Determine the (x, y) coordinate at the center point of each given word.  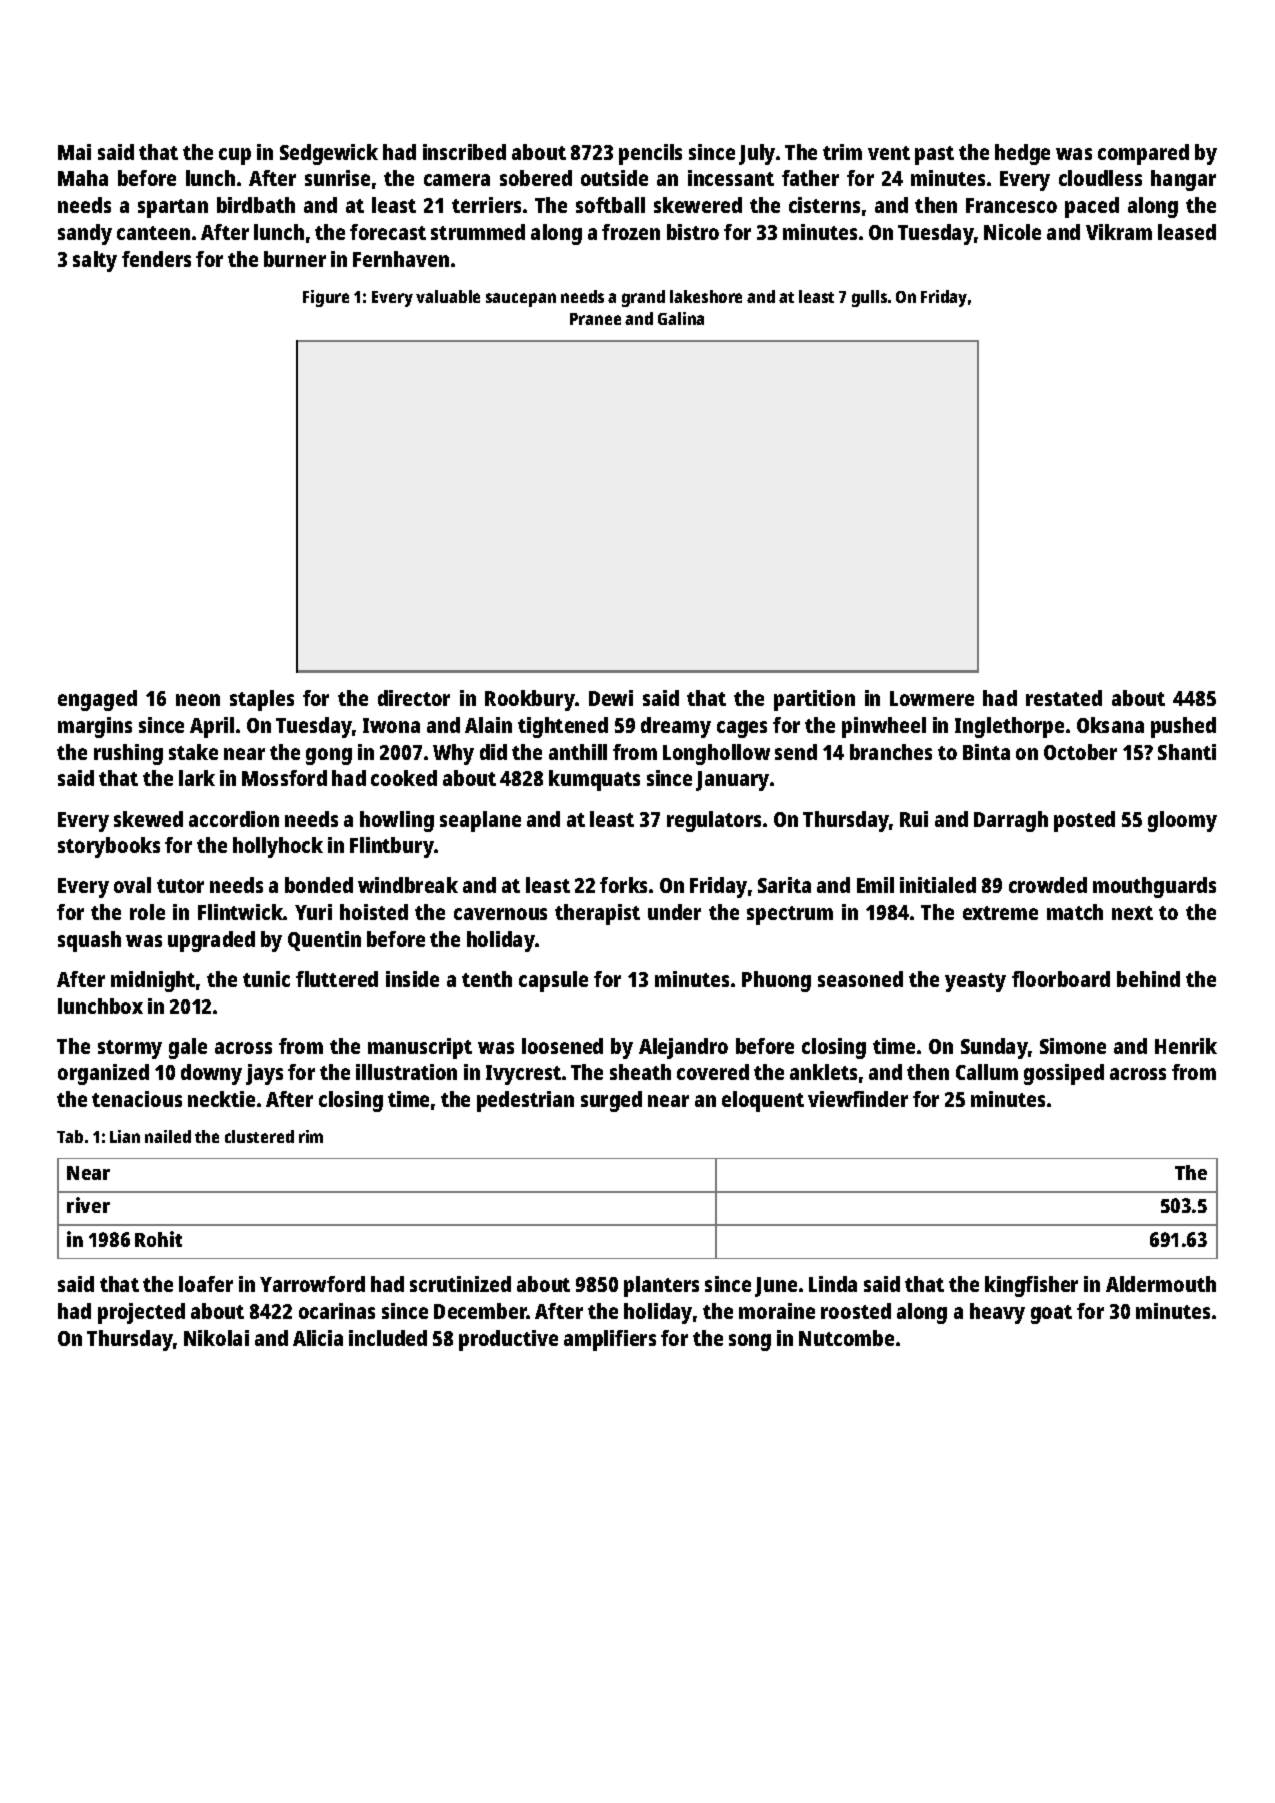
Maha (83, 178)
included (388, 1338)
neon (198, 700)
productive (508, 1340)
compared (1143, 154)
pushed (1183, 727)
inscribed (464, 152)
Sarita (784, 885)
